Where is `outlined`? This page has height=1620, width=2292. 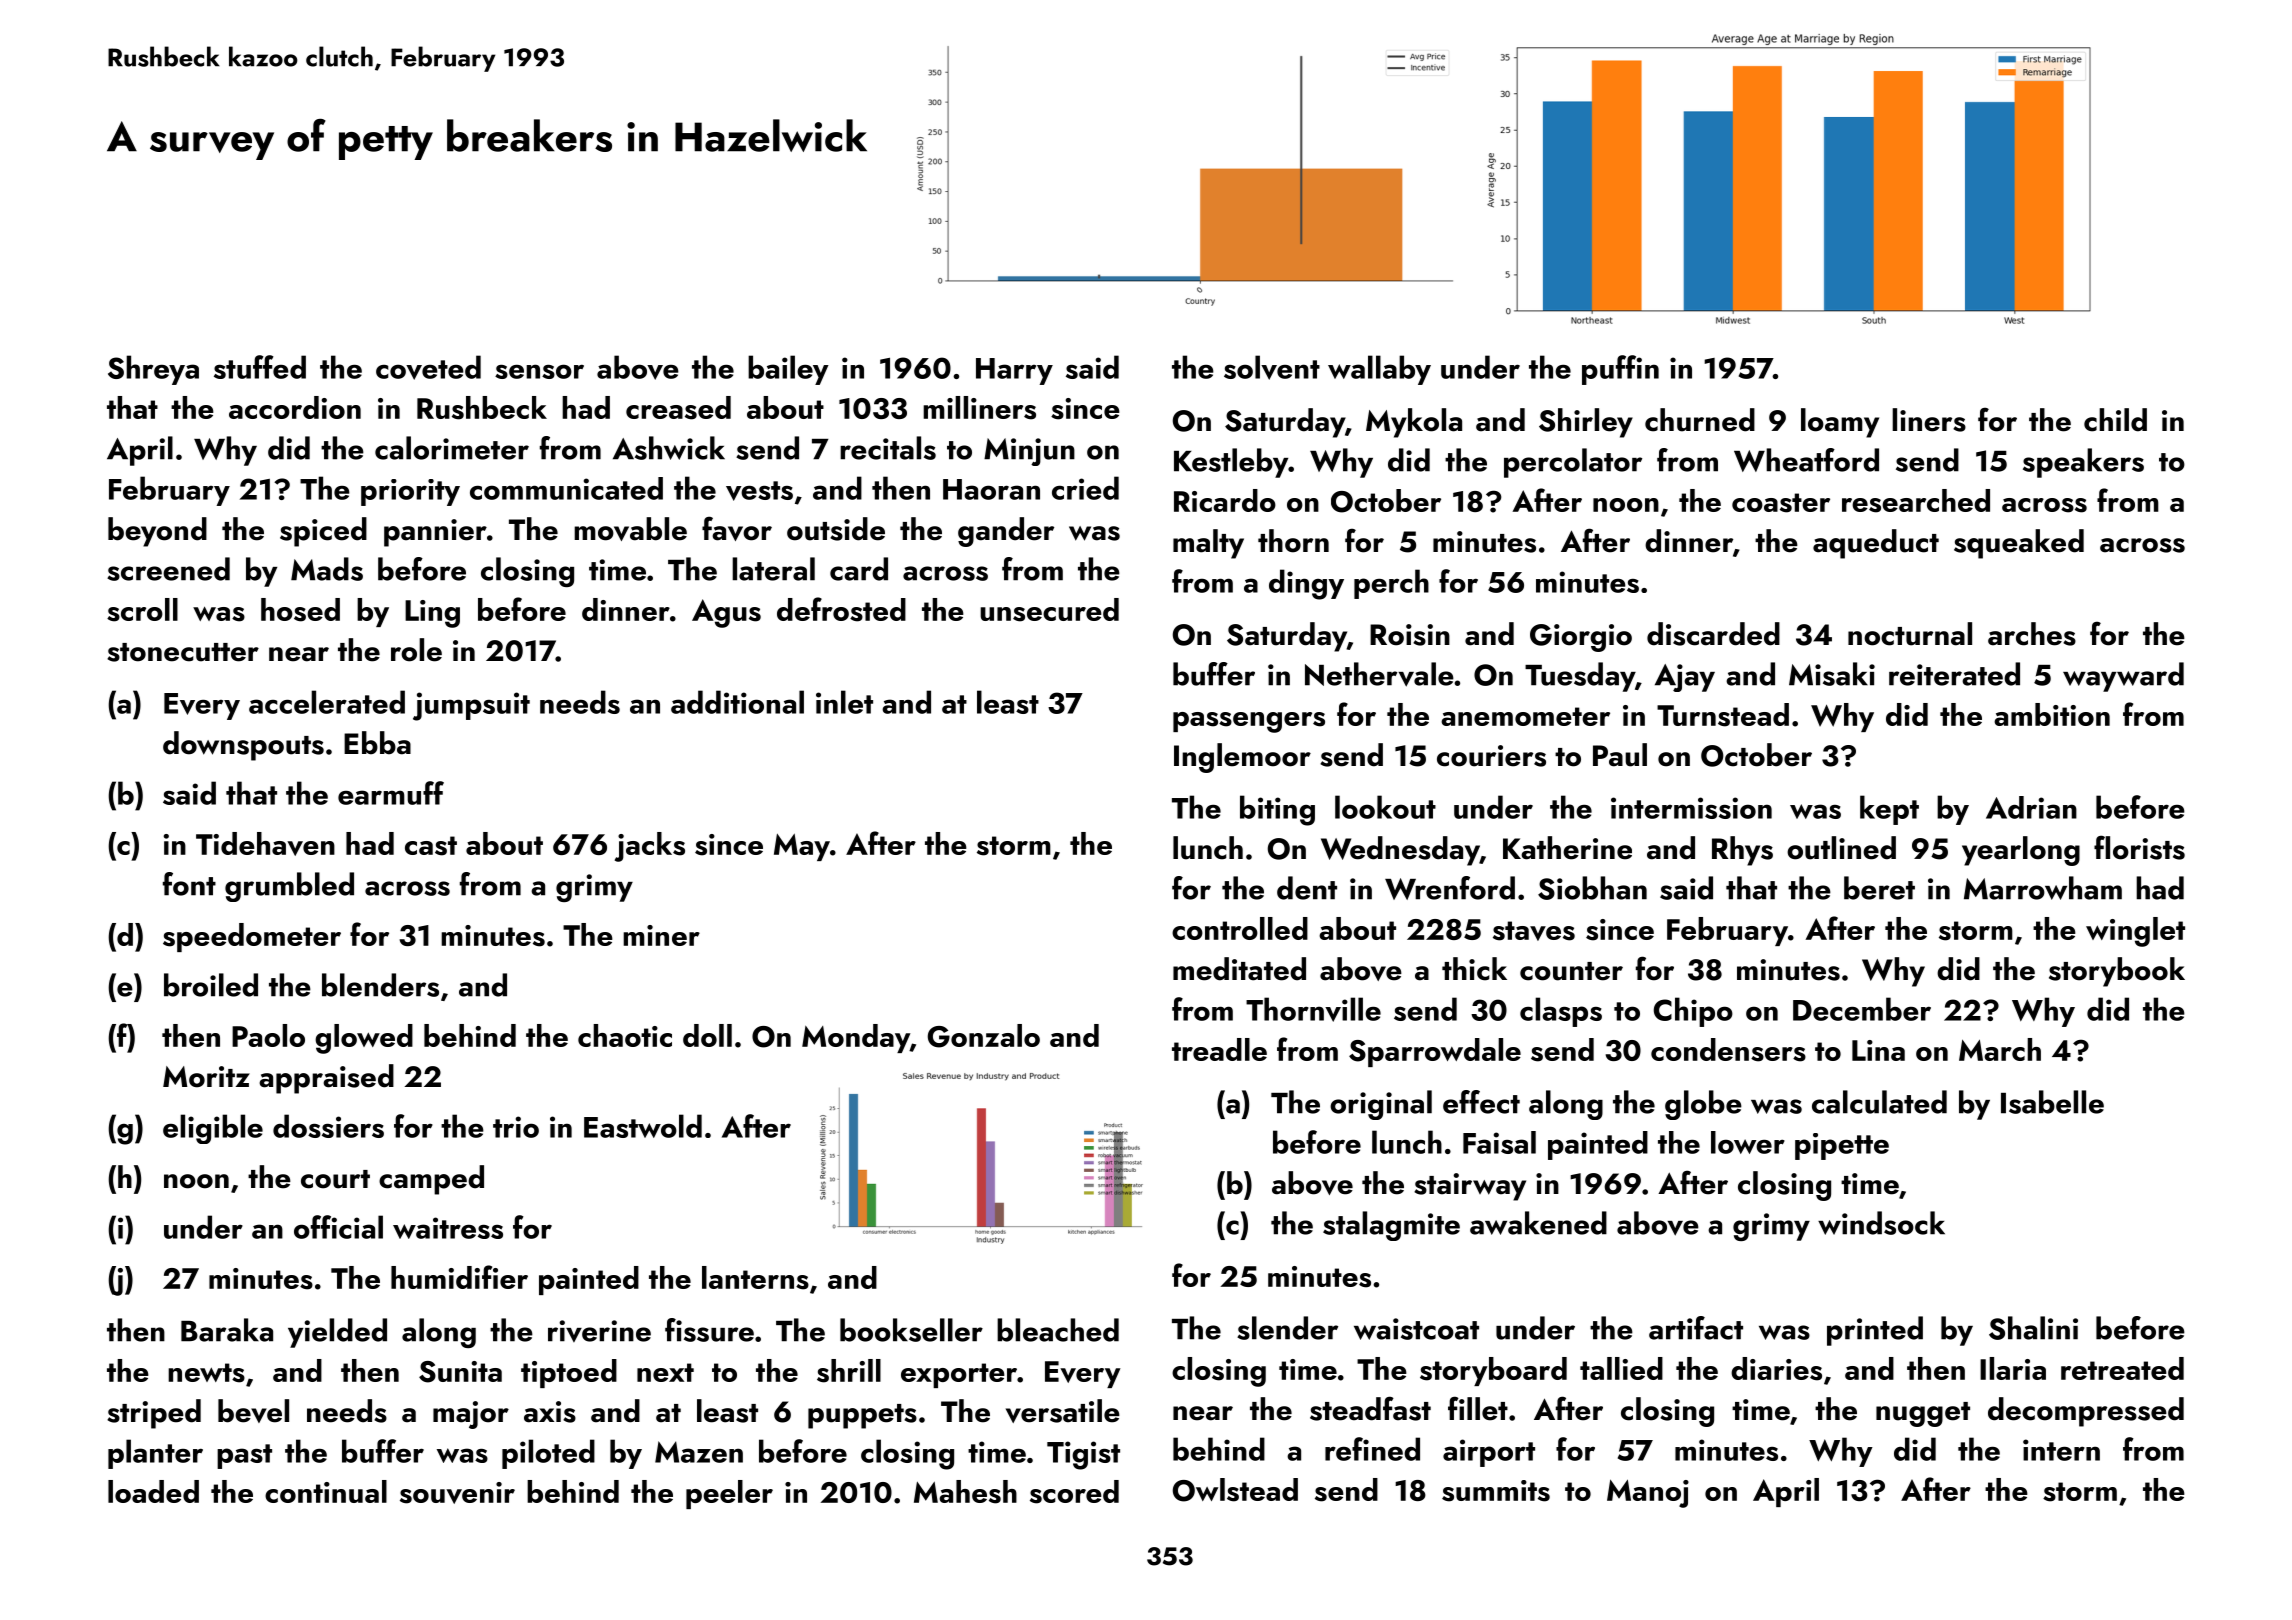
outlined is located at coordinates (1841, 848).
